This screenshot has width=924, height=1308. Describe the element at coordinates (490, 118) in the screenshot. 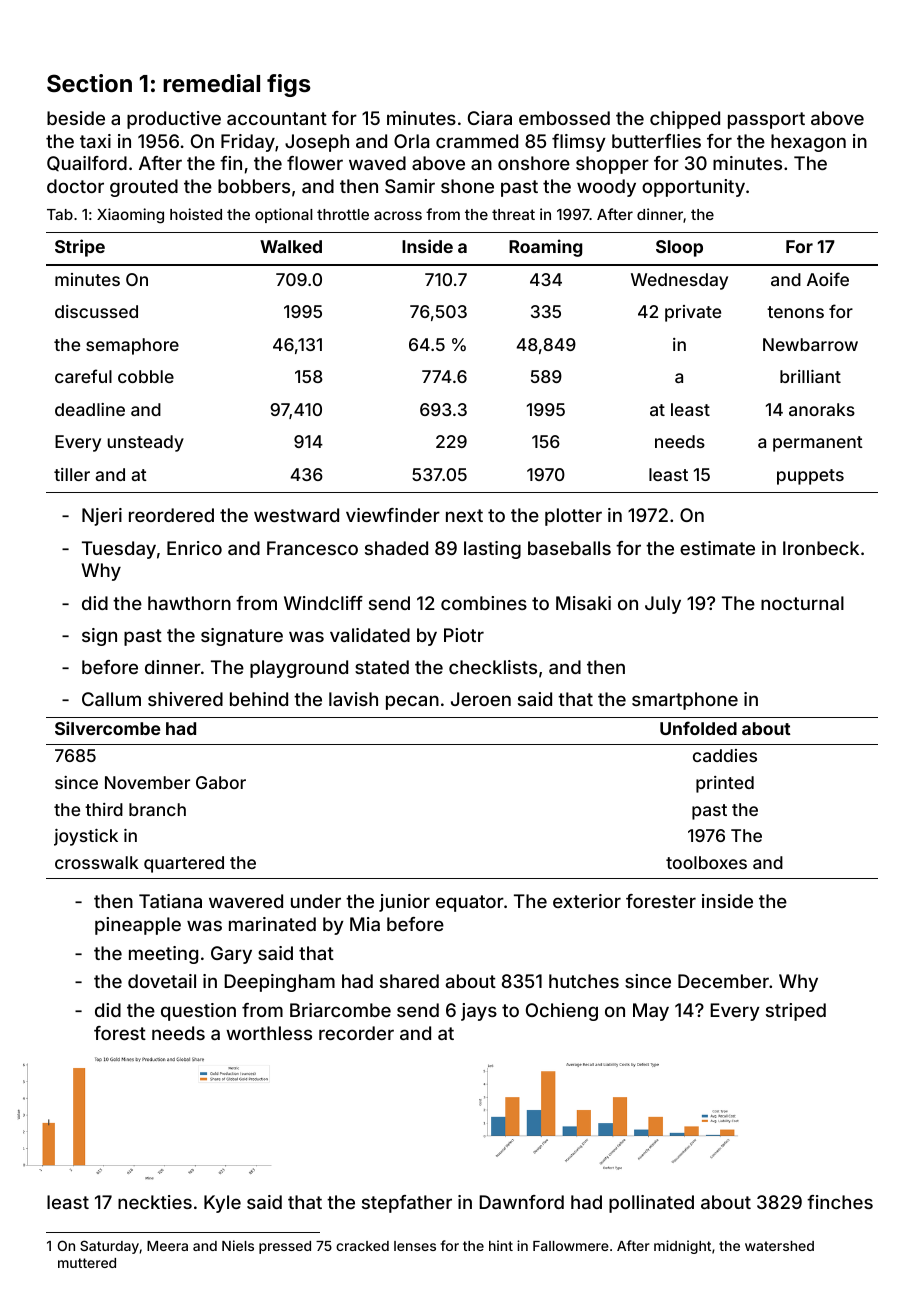

I see `Ciara` at that location.
